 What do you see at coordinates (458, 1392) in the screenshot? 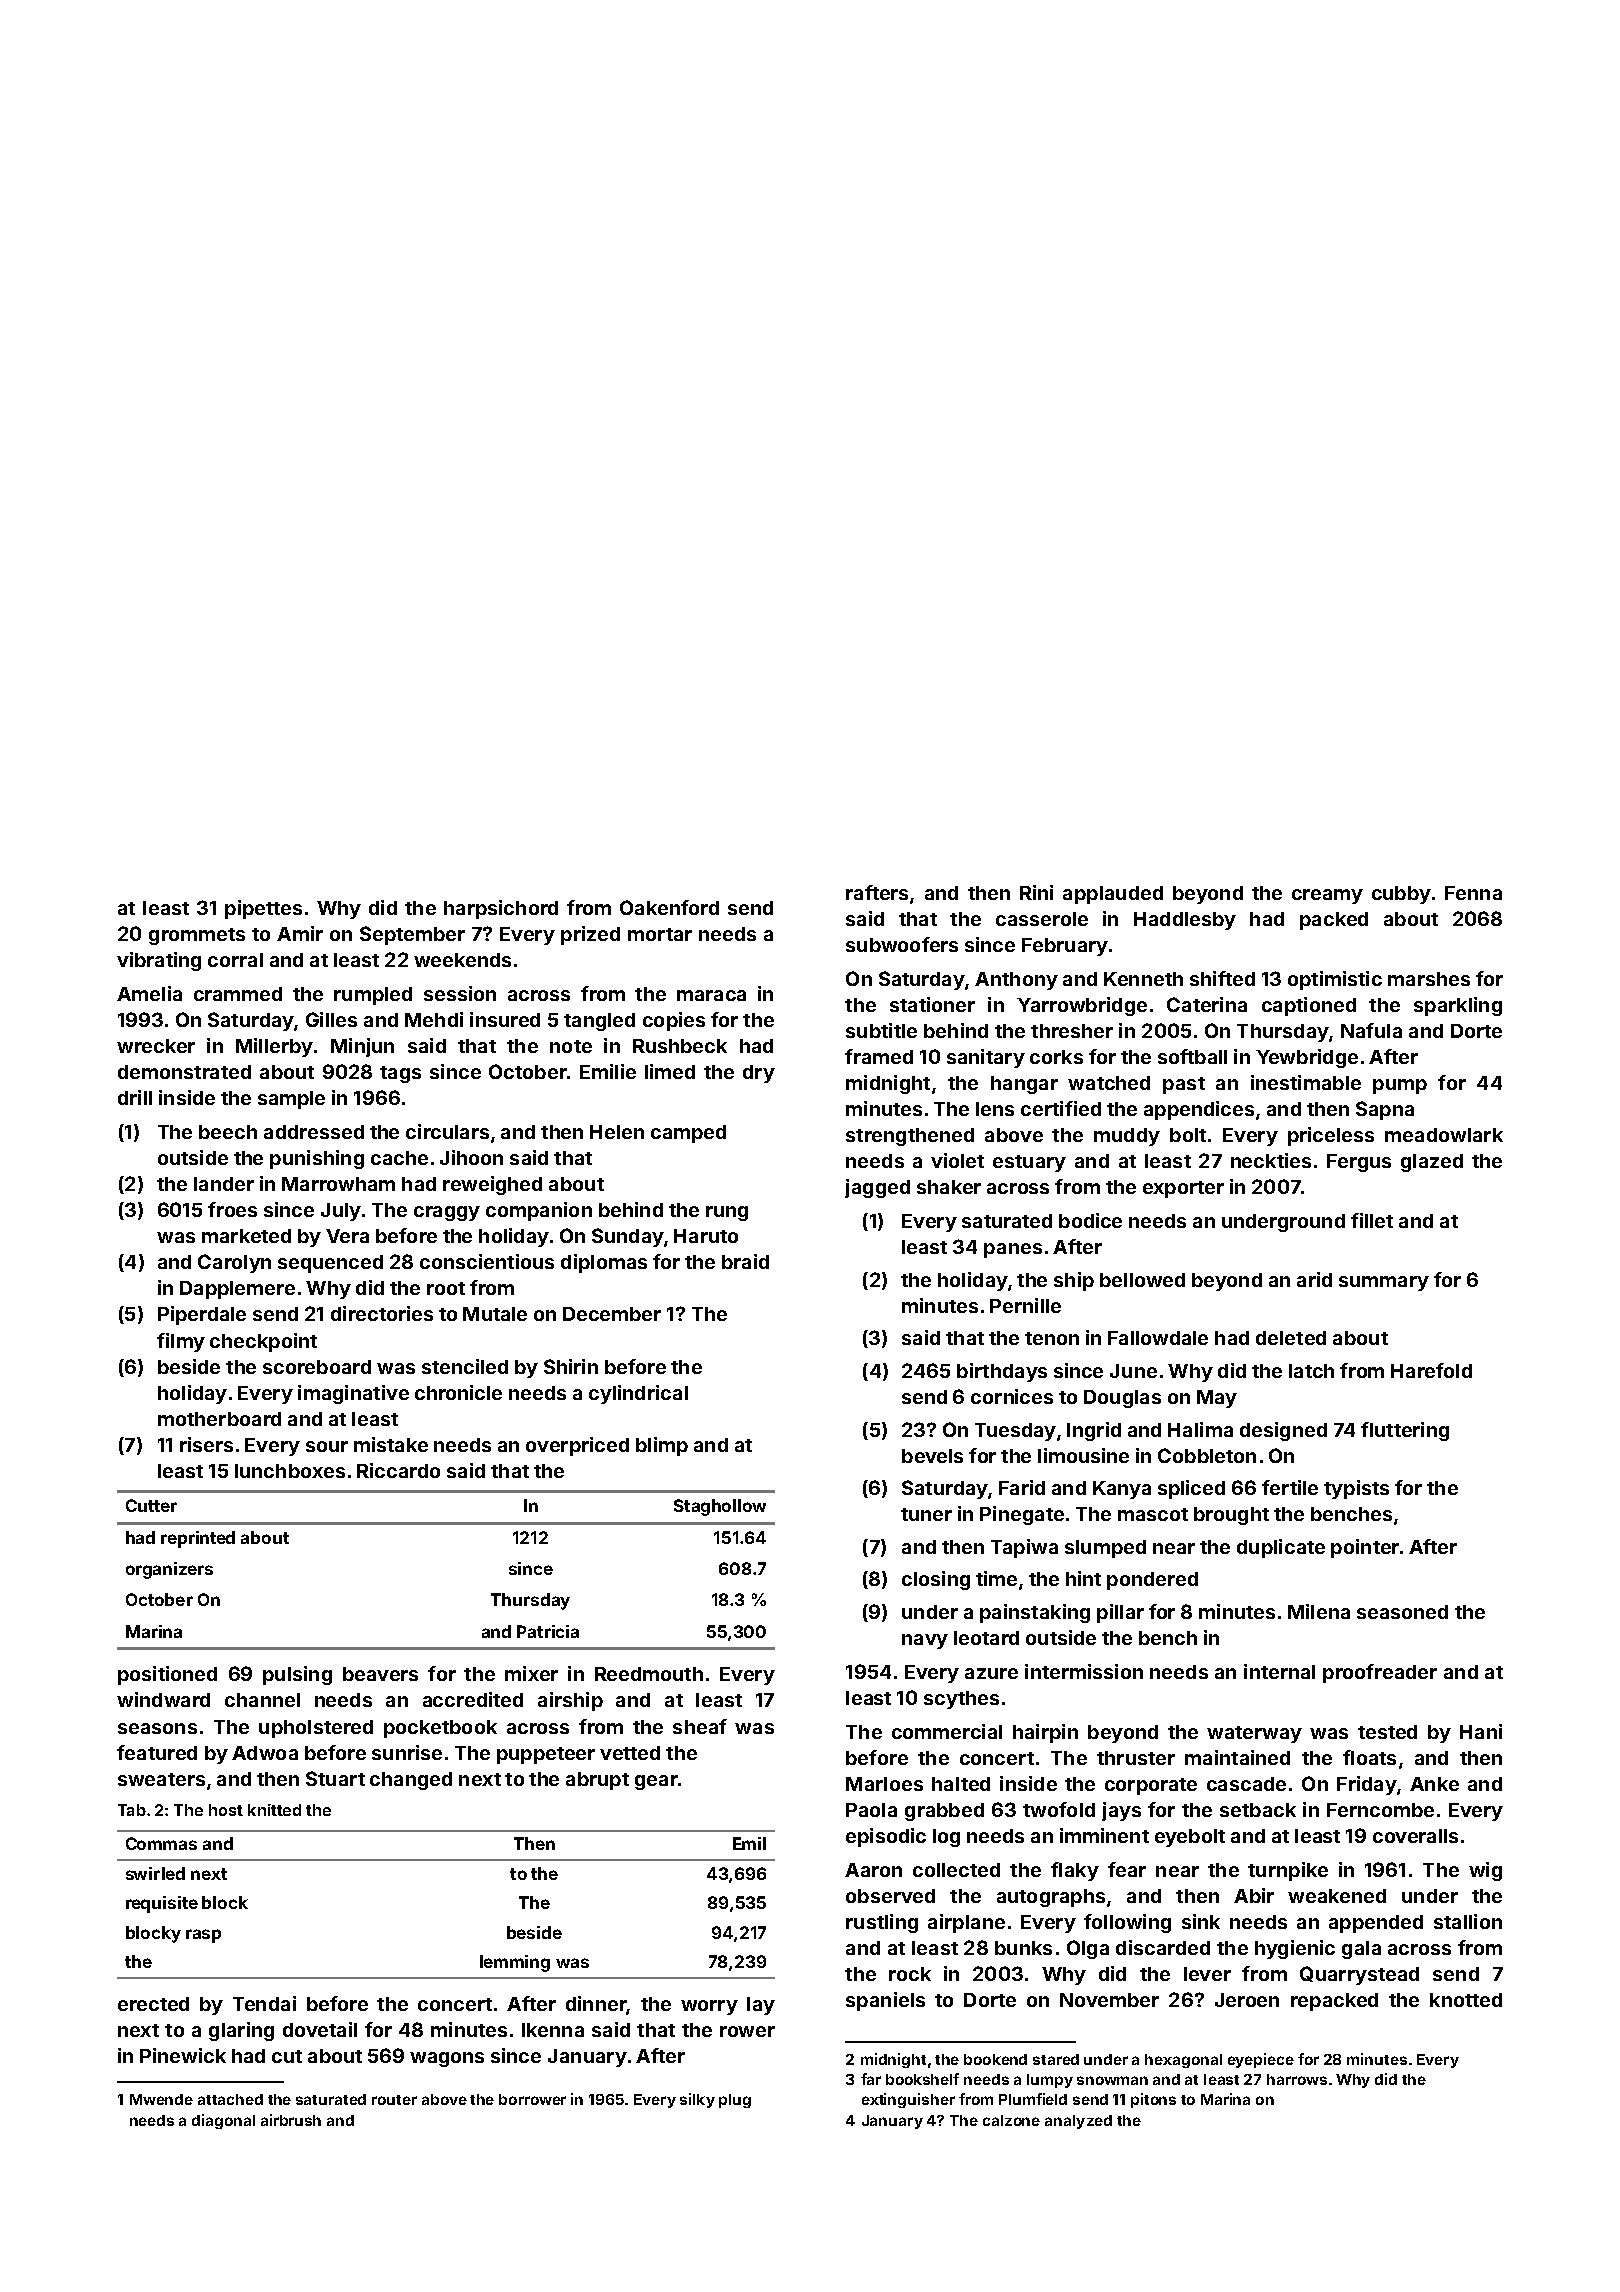
I see `chronicle` at bounding box center [458, 1392].
